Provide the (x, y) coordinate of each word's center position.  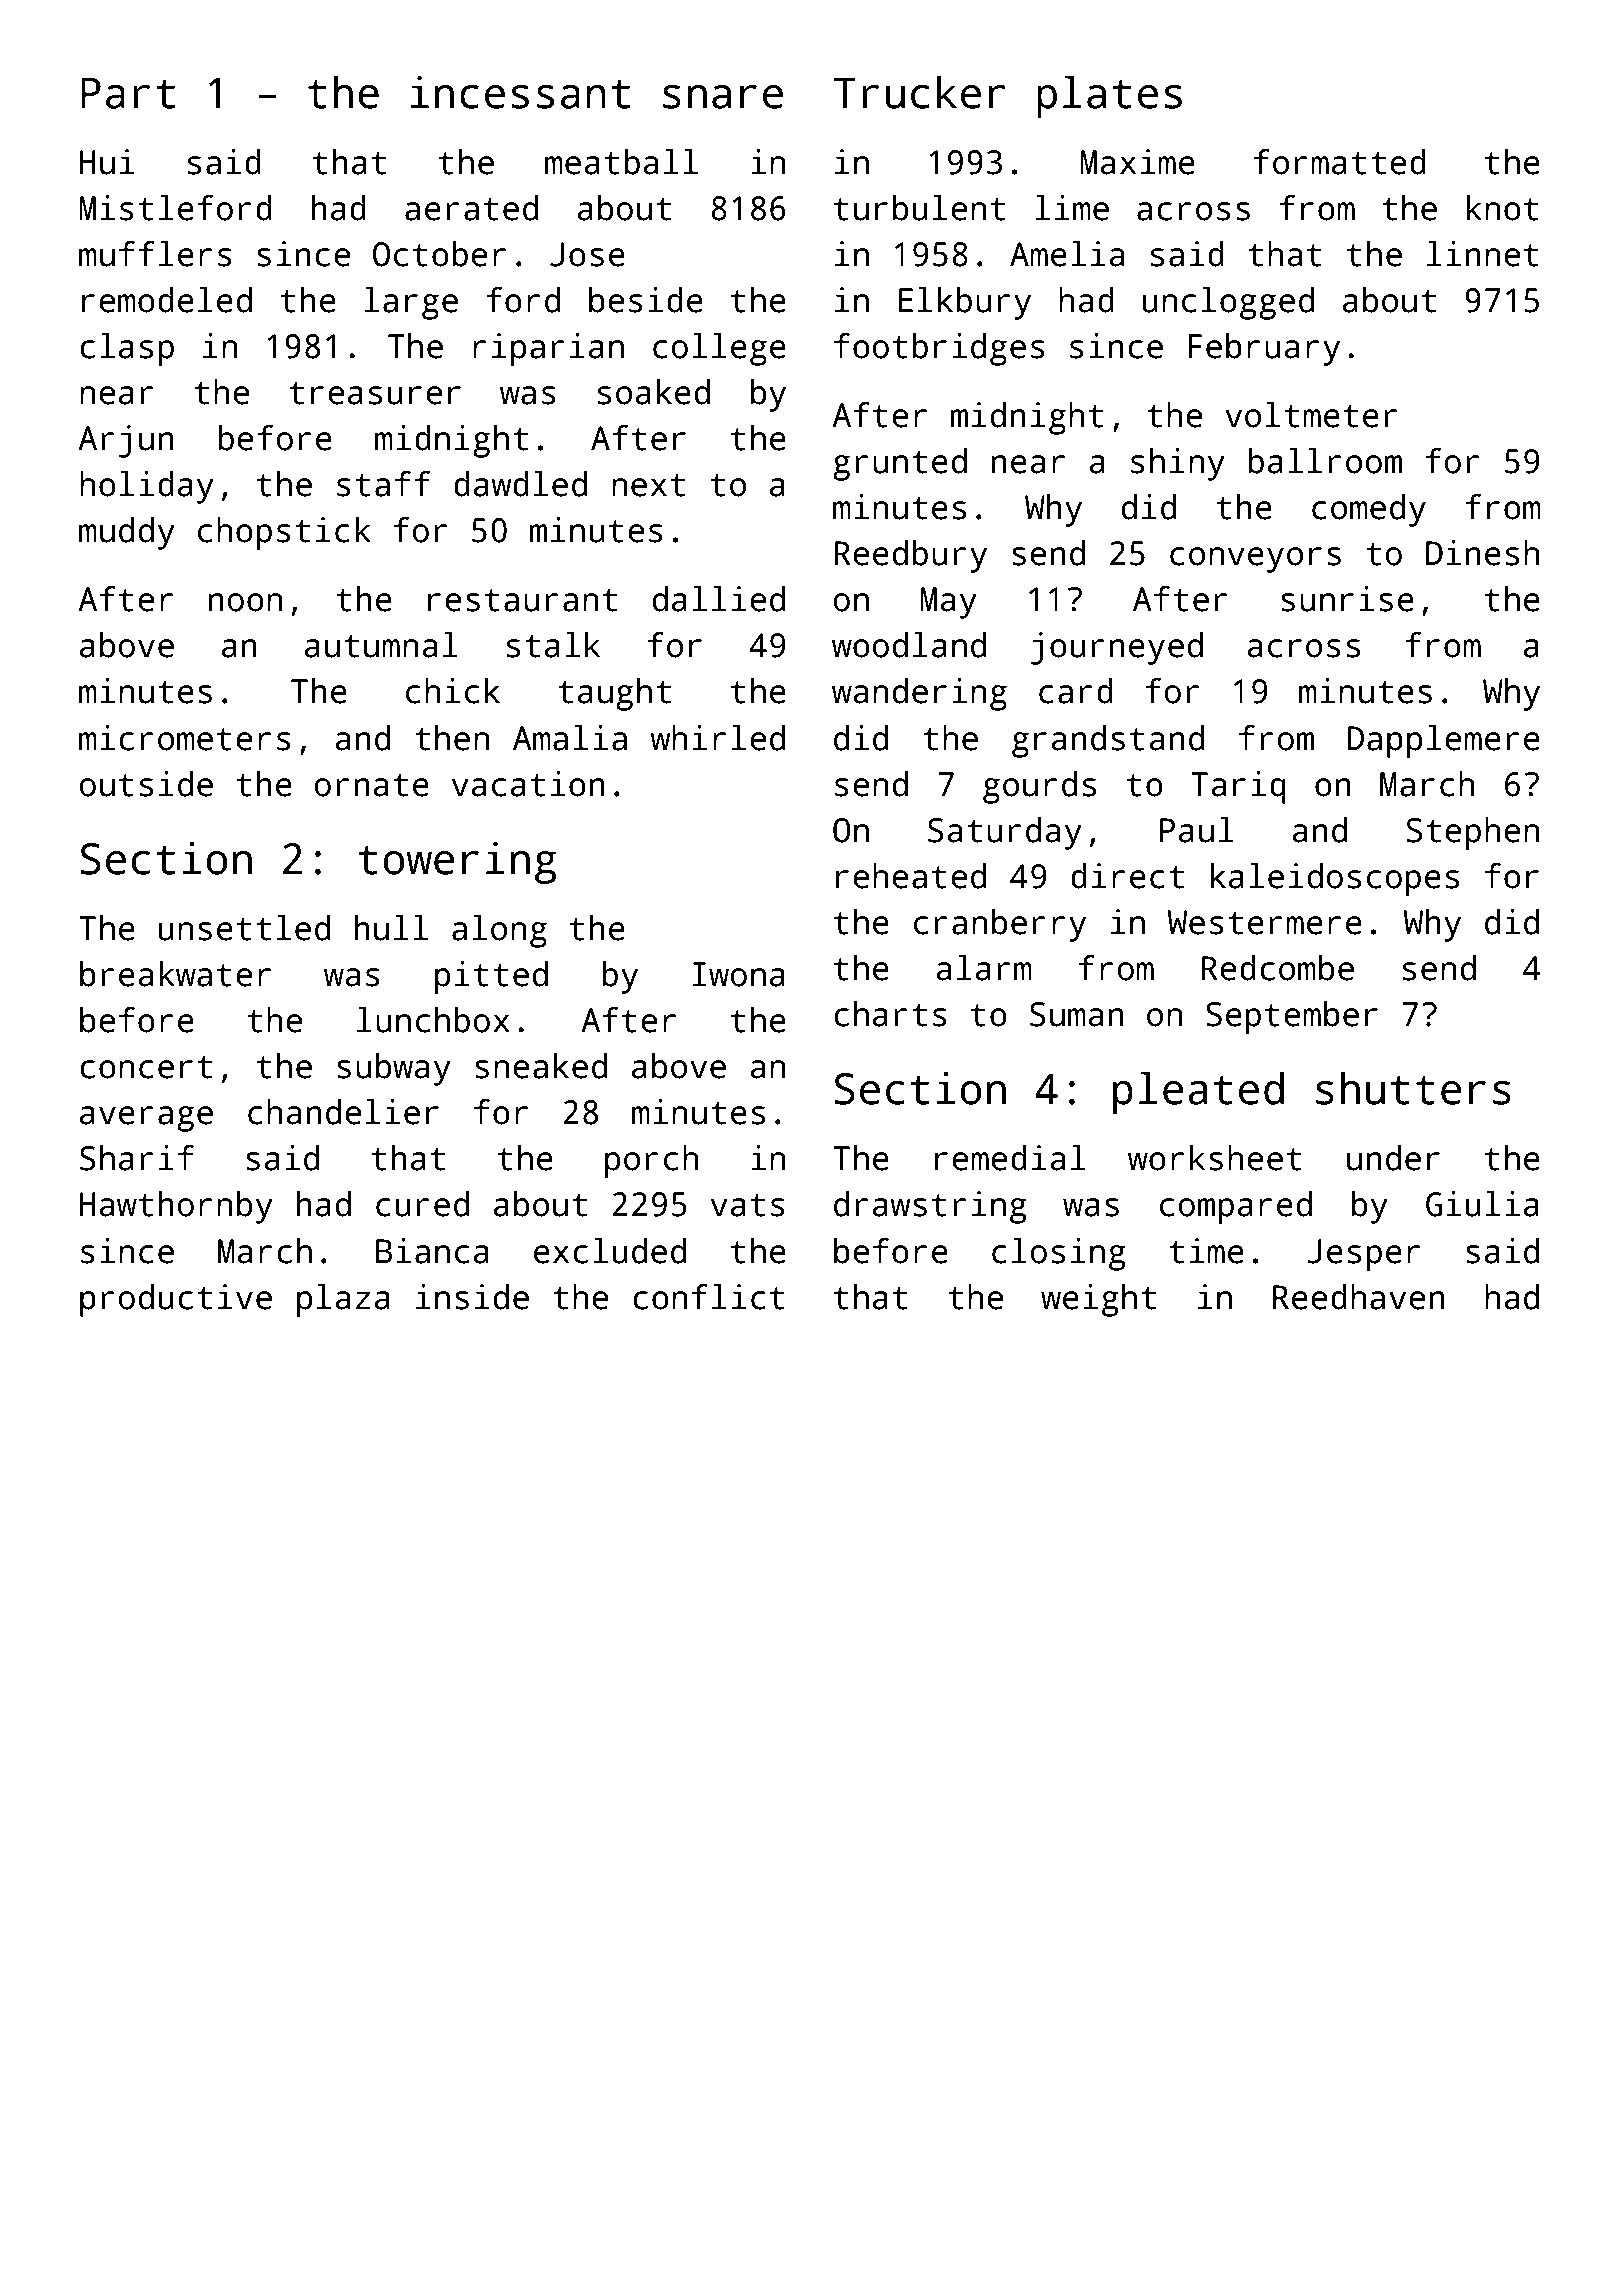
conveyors (1255, 560)
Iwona (739, 974)
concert (146, 1067)
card (1076, 691)
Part (128, 93)
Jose (587, 254)
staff (383, 484)
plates (1109, 96)
